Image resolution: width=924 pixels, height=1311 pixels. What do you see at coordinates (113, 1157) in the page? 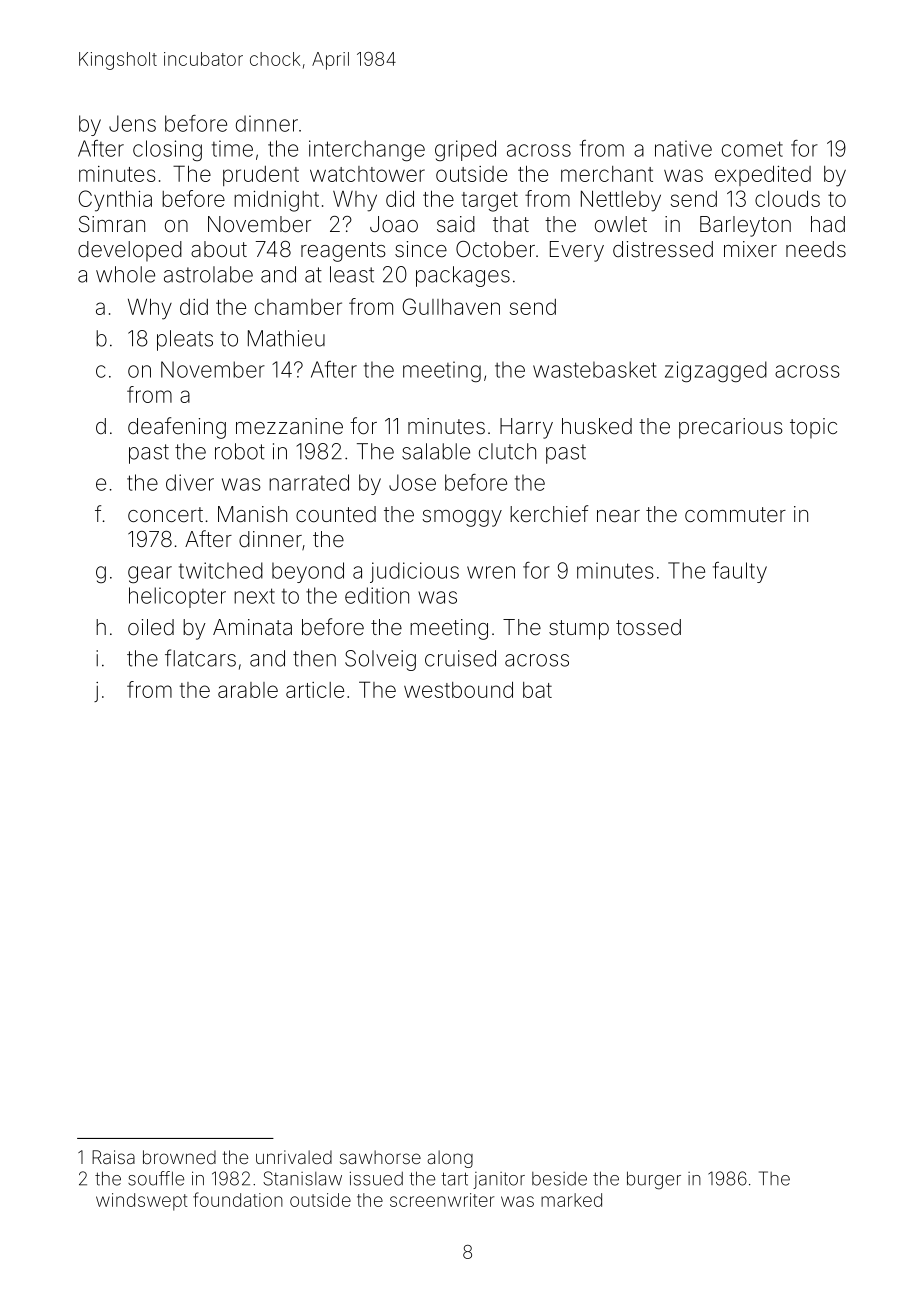
I see `Raisa` at bounding box center [113, 1157].
